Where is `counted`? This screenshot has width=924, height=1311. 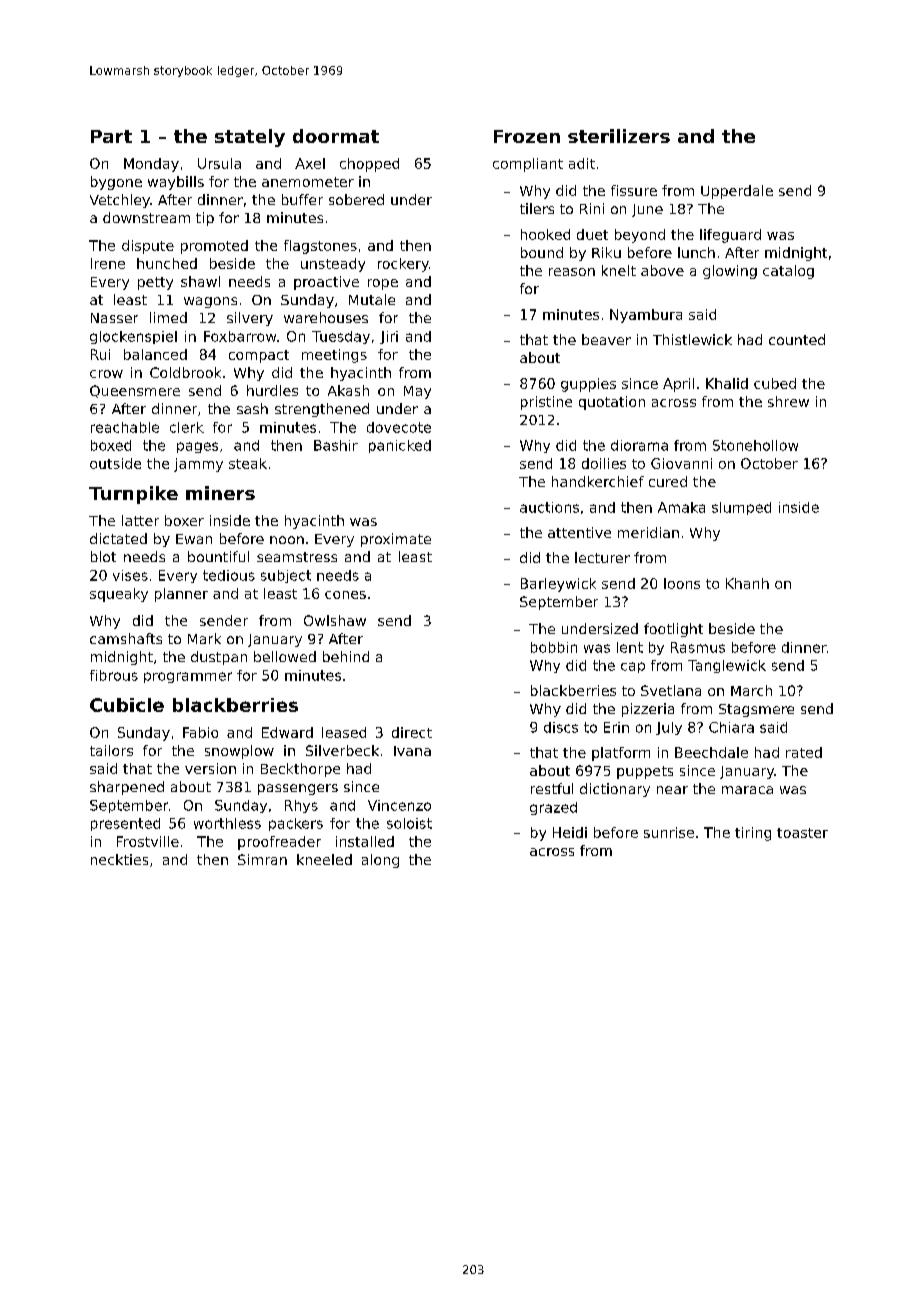 counted is located at coordinates (797, 339).
